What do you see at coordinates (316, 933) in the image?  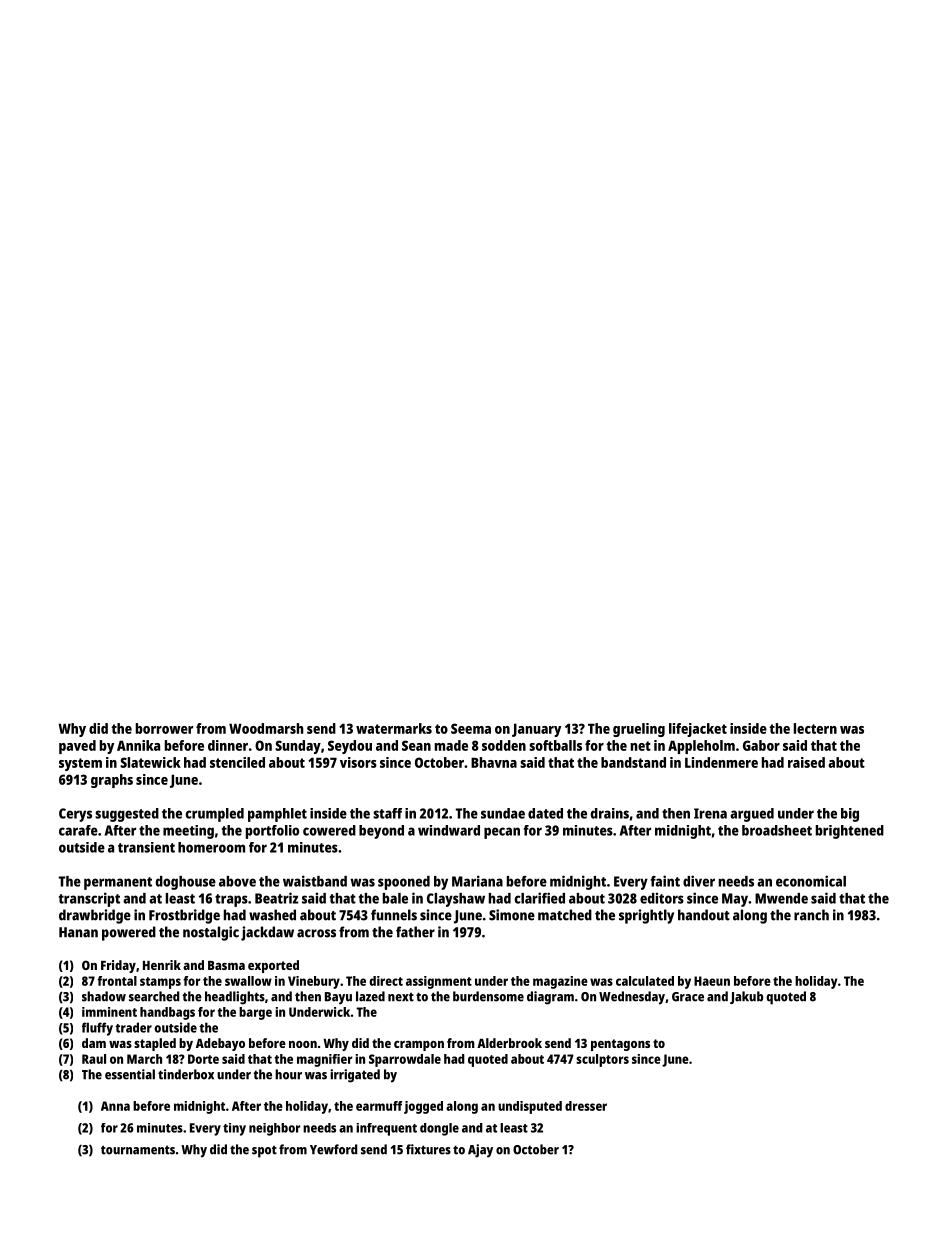 I see `across` at bounding box center [316, 933].
